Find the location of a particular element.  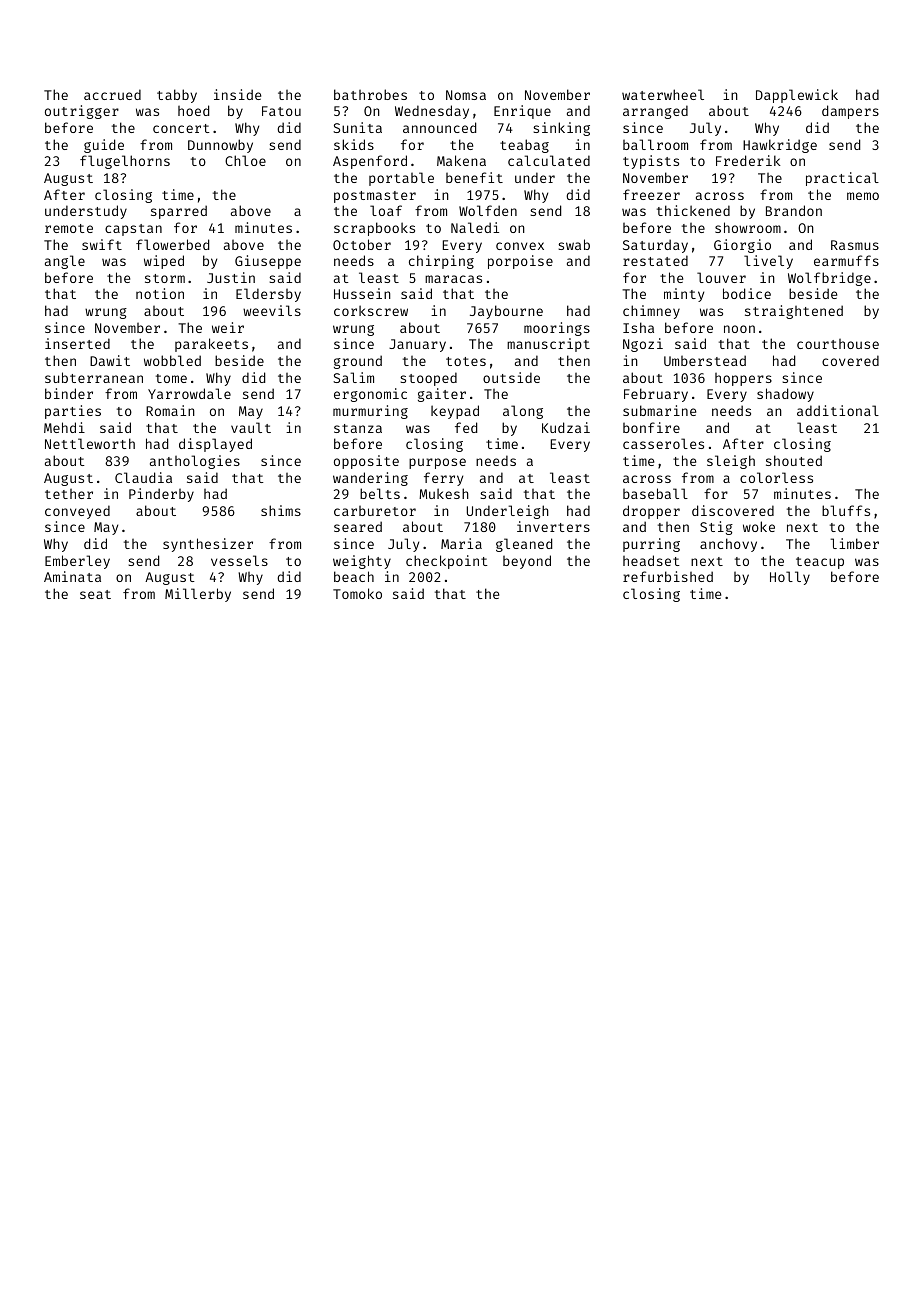

binder is located at coordinates (69, 393).
